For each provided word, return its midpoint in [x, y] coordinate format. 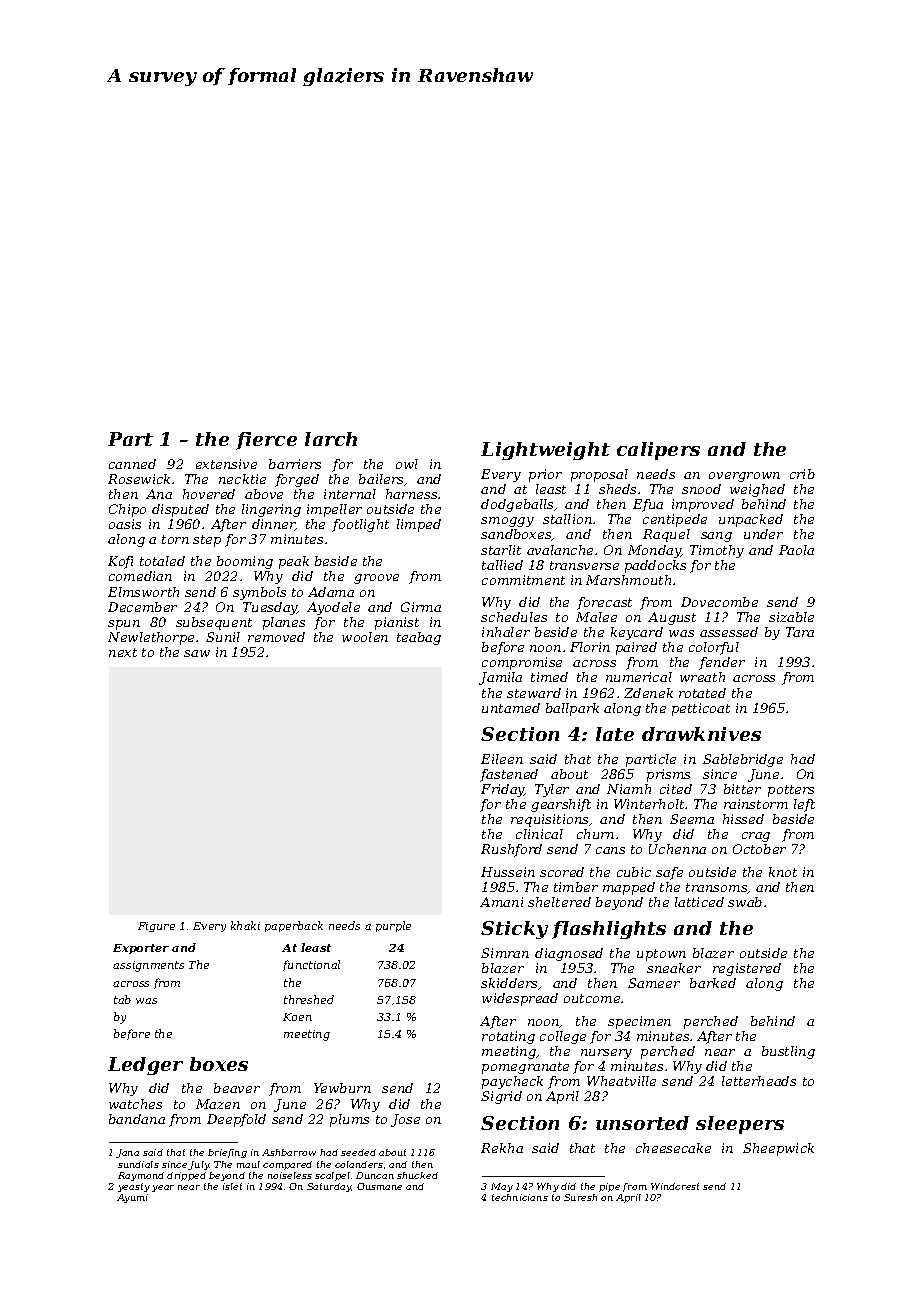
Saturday [329, 1187]
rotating [508, 1037]
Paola [796, 550]
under [763, 534]
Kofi [120, 562]
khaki [245, 925]
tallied [502, 565]
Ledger [145, 1066]
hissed [743, 819]
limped [419, 525]
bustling [788, 1052]
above [264, 494]
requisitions [550, 820]
